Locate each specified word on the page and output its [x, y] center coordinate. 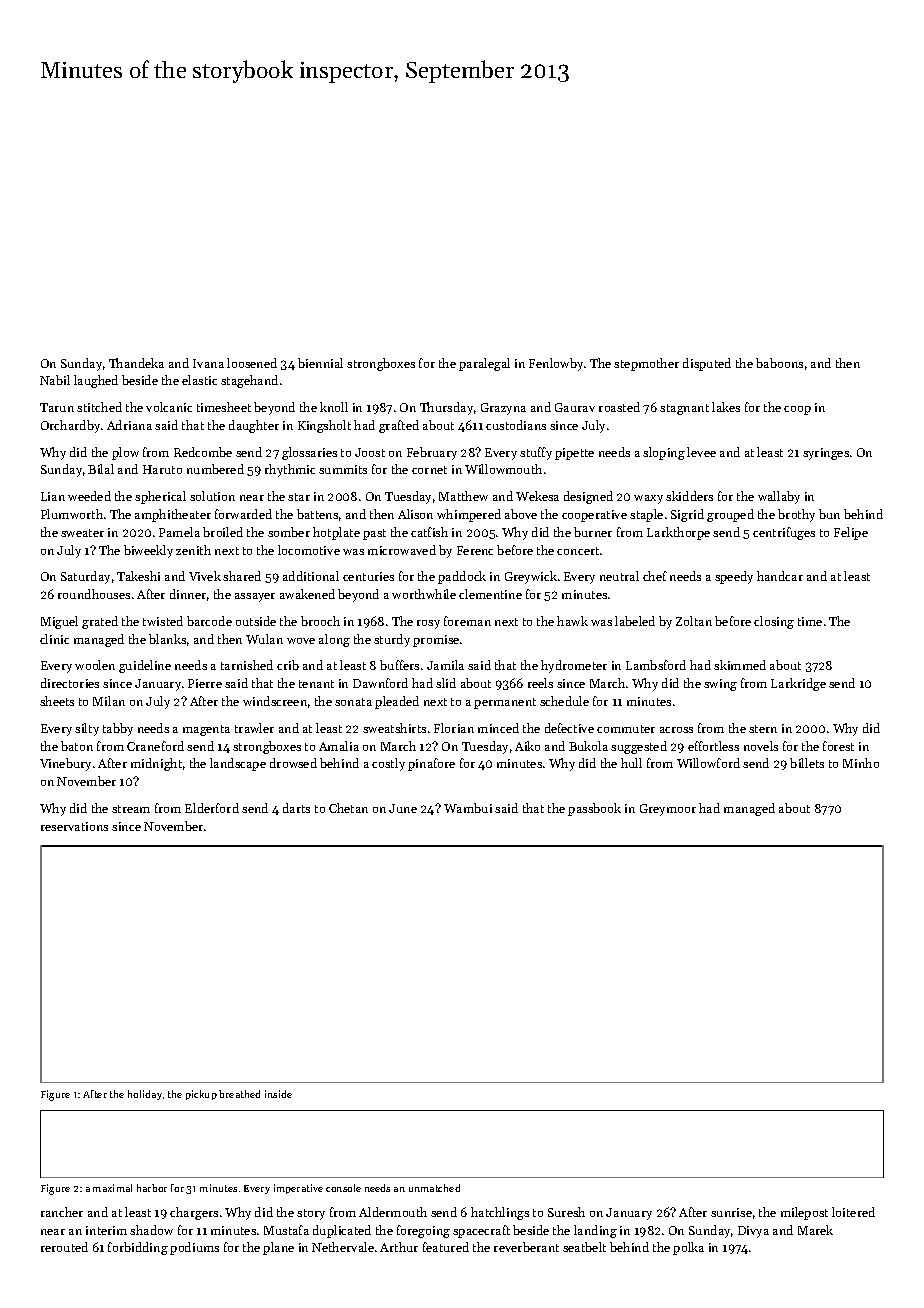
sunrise [731, 1212]
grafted [399, 426]
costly [388, 764]
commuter [626, 729]
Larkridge [798, 684]
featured [446, 1247]
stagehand [249, 381]
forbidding [138, 1248]
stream [131, 809]
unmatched [434, 1188]
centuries [368, 576]
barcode [209, 621]
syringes [826, 454]
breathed [239, 1094]
